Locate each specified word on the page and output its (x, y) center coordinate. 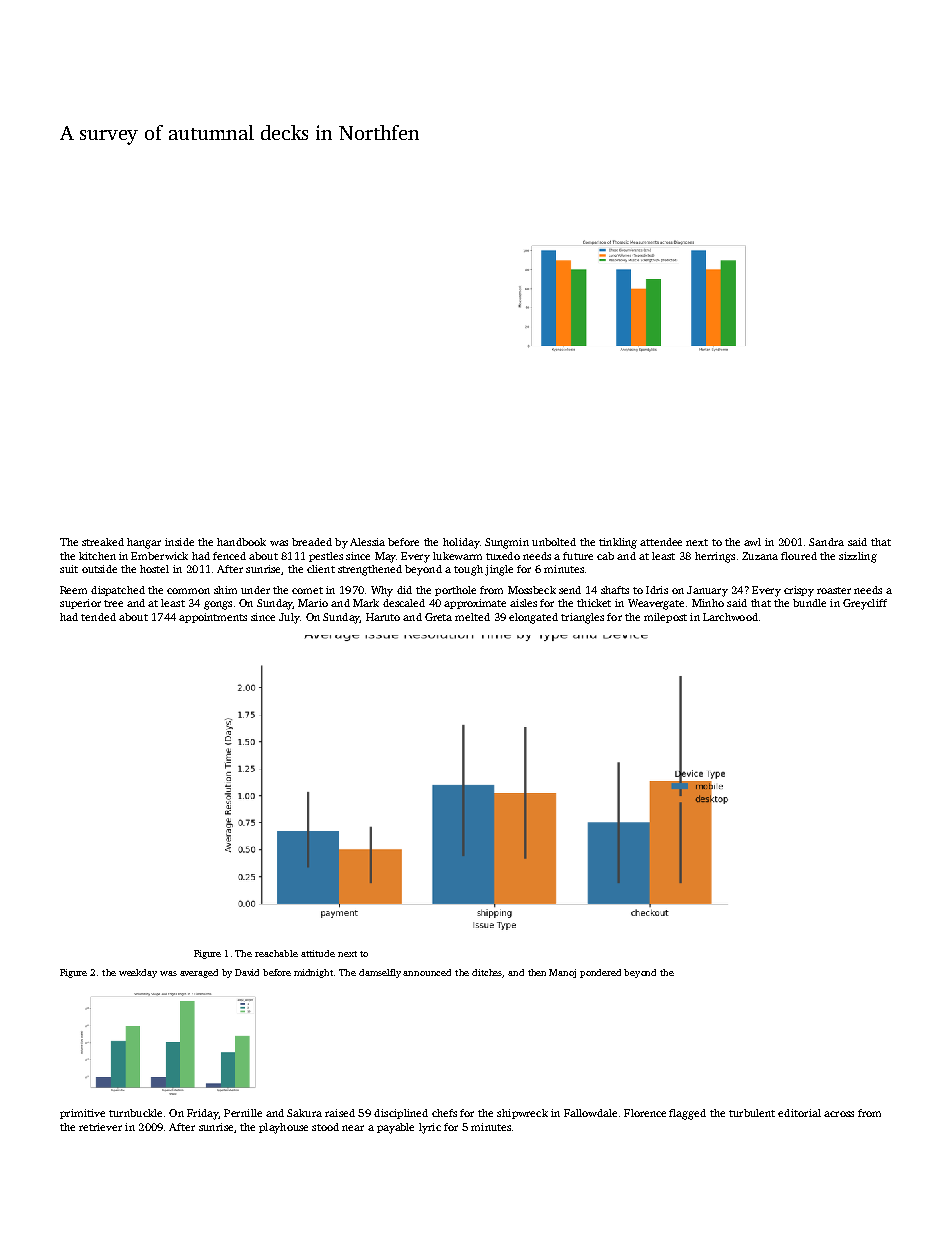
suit (69, 569)
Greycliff (865, 604)
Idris (657, 590)
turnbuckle (135, 1113)
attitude (318, 953)
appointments (213, 618)
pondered (600, 973)
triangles (582, 618)
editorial (799, 1113)
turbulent (752, 1113)
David (247, 972)
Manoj (562, 973)
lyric (430, 1128)
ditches (487, 973)
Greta (438, 617)
